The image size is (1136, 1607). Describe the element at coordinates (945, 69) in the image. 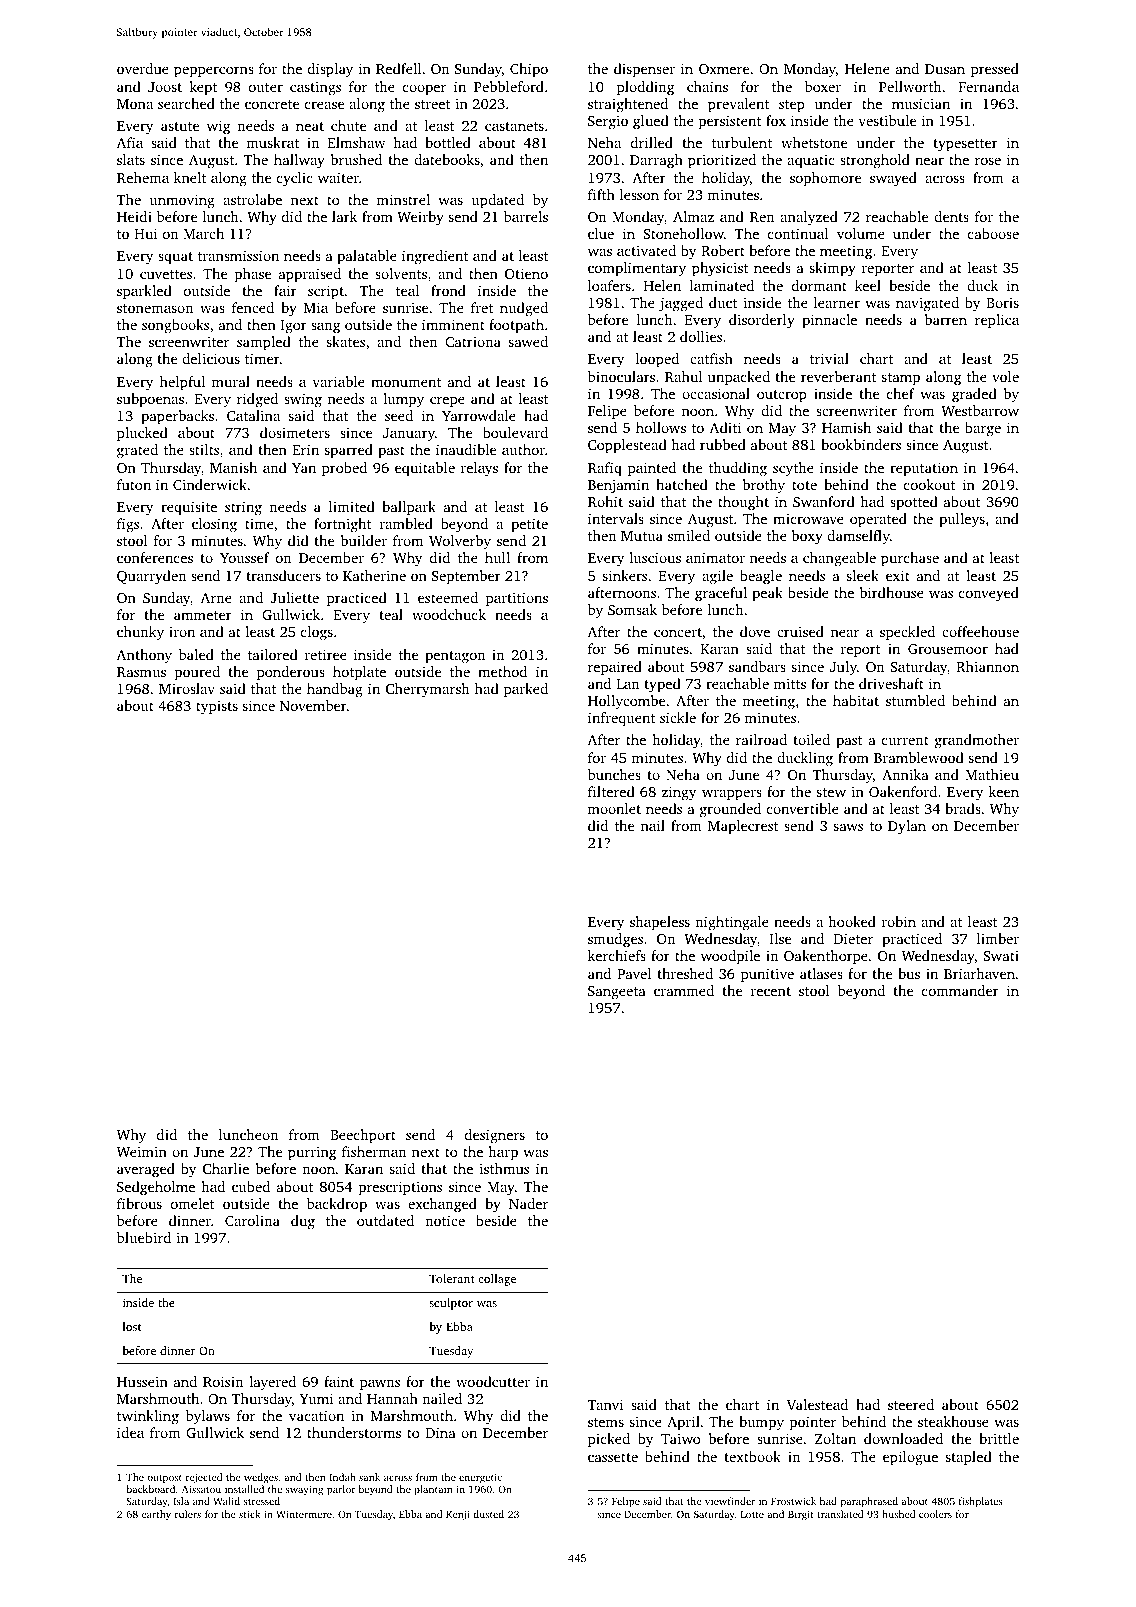

I see `Dusan` at that location.
